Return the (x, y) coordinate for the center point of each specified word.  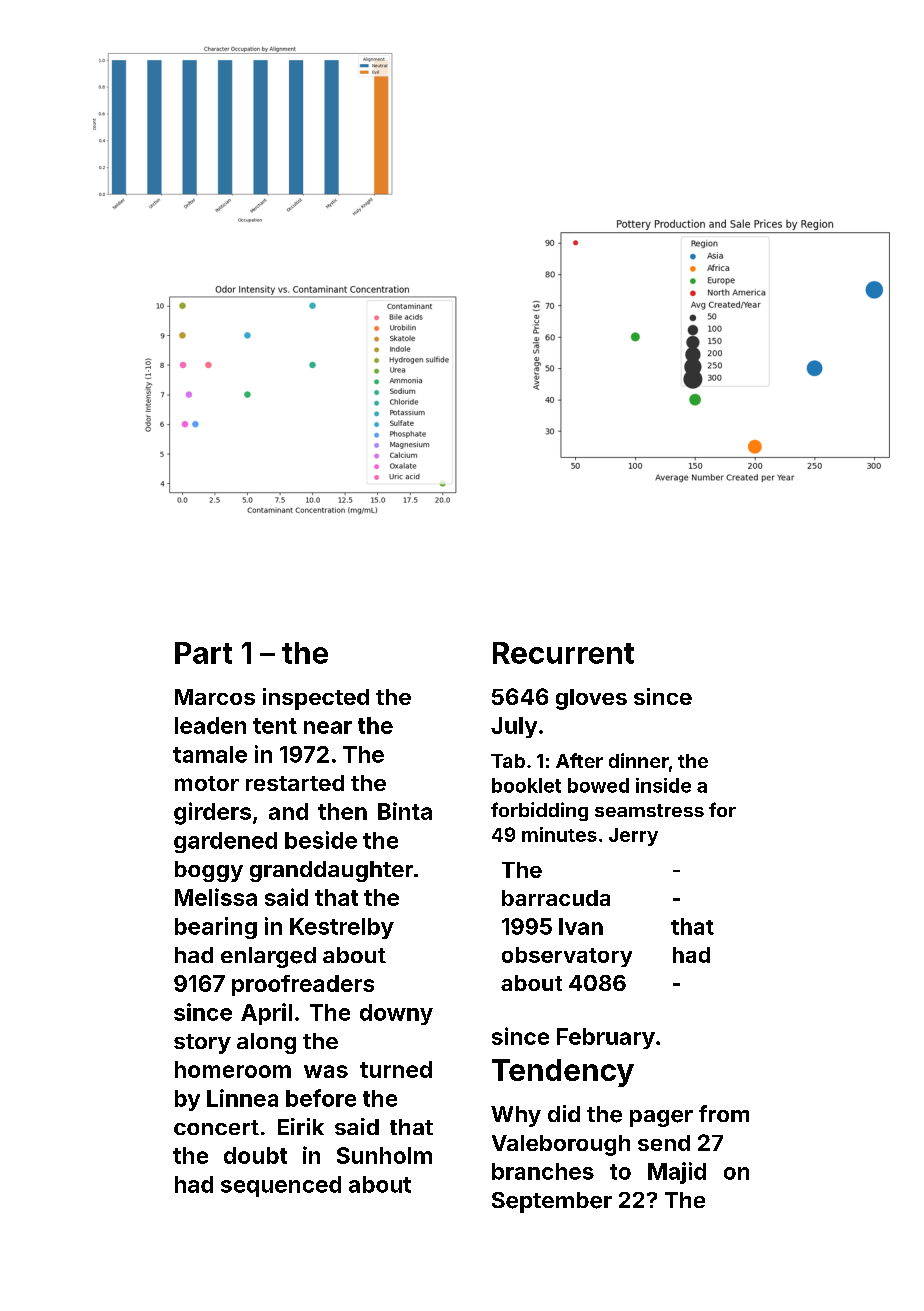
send (664, 1143)
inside (663, 785)
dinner (639, 760)
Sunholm (384, 1155)
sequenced (281, 1186)
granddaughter (331, 871)
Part (203, 653)
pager (661, 1118)
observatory (567, 957)
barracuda (556, 898)
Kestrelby (342, 928)
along (266, 1043)
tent (275, 726)
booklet (526, 785)
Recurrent (563, 653)
